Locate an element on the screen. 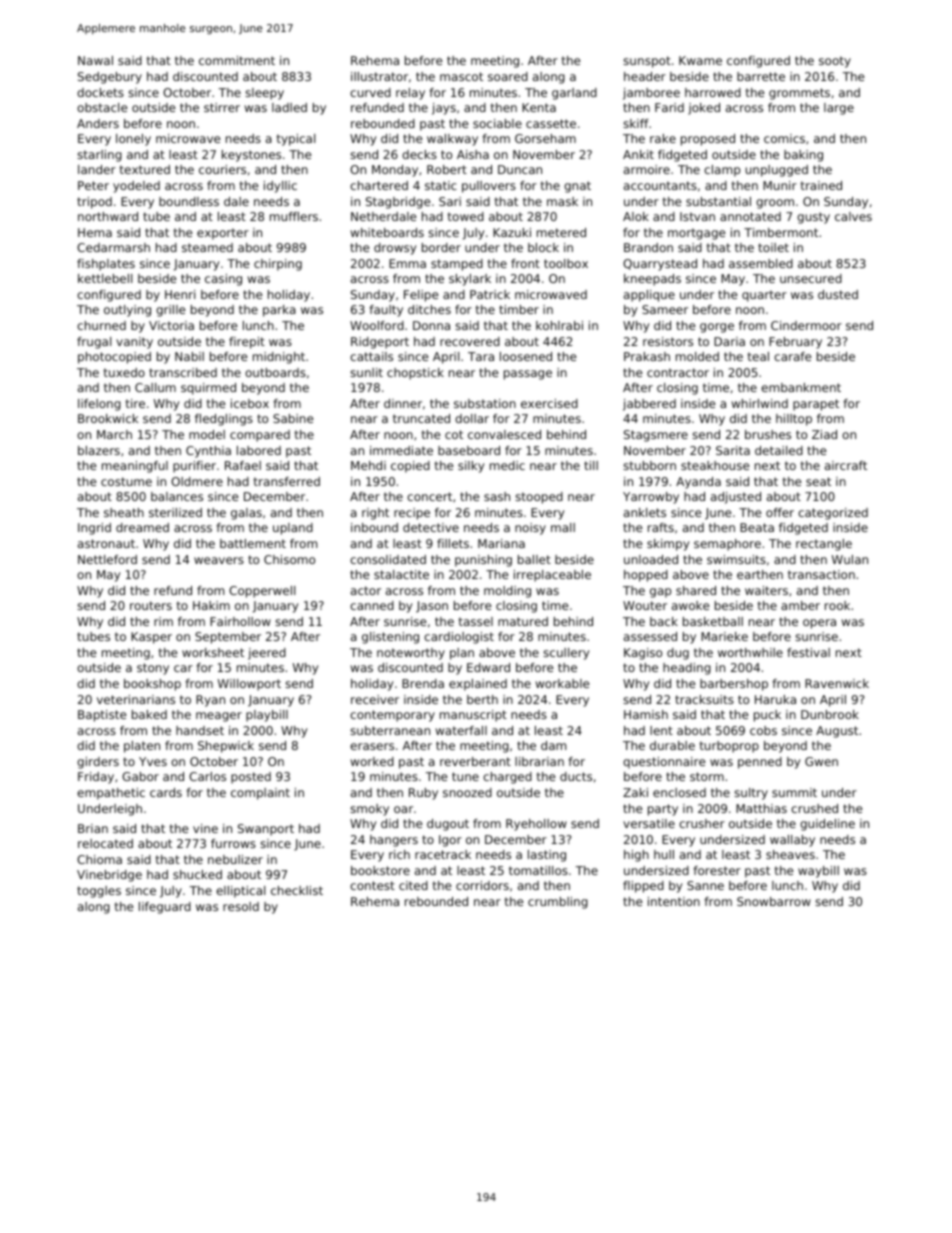  sociable is located at coordinates (497, 123).
